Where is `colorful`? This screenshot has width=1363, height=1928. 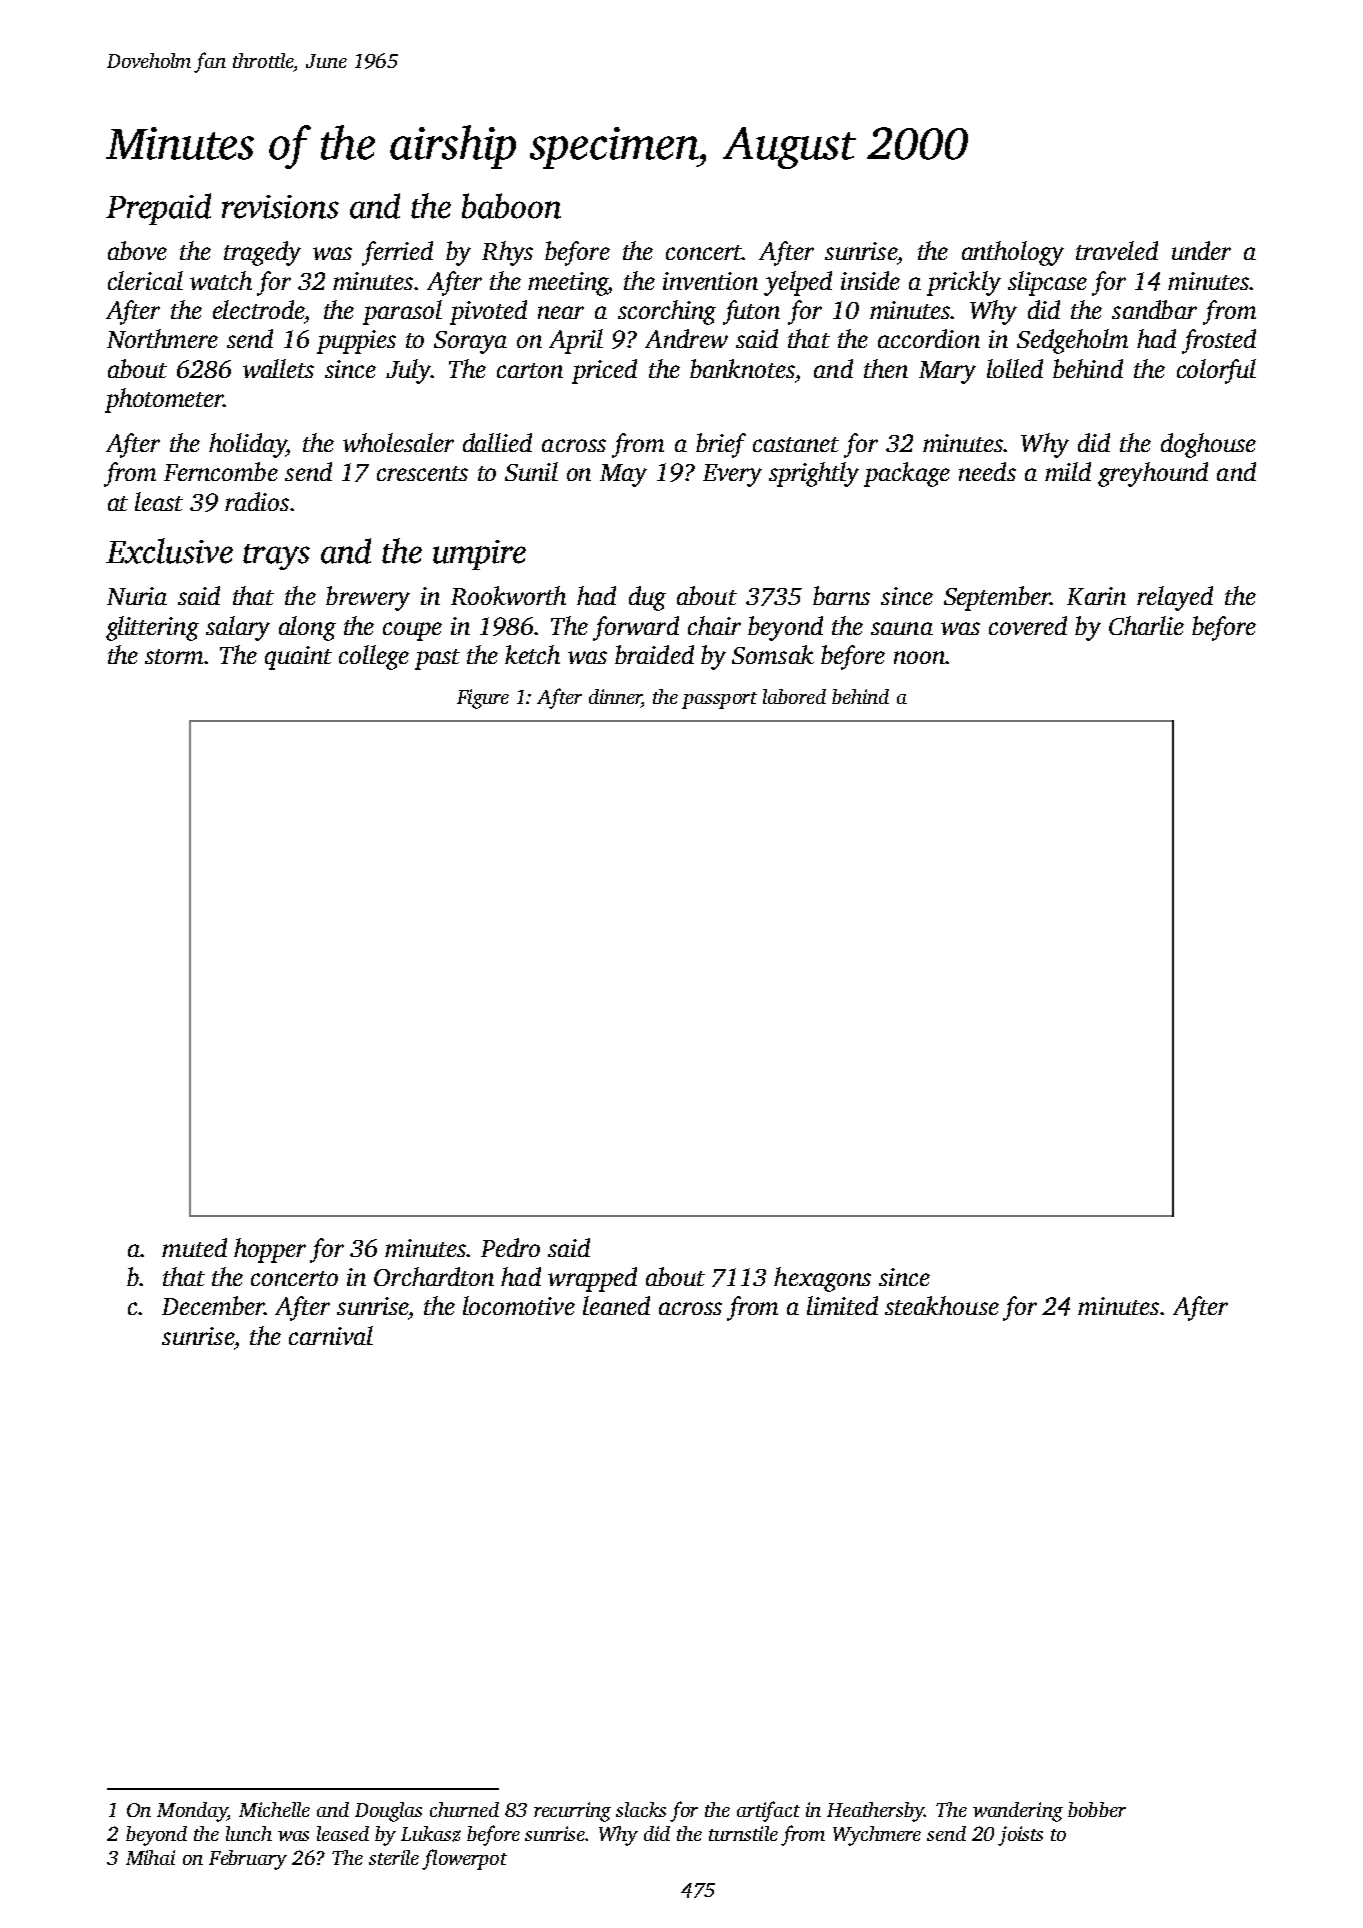
colorful is located at coordinates (1216, 371).
